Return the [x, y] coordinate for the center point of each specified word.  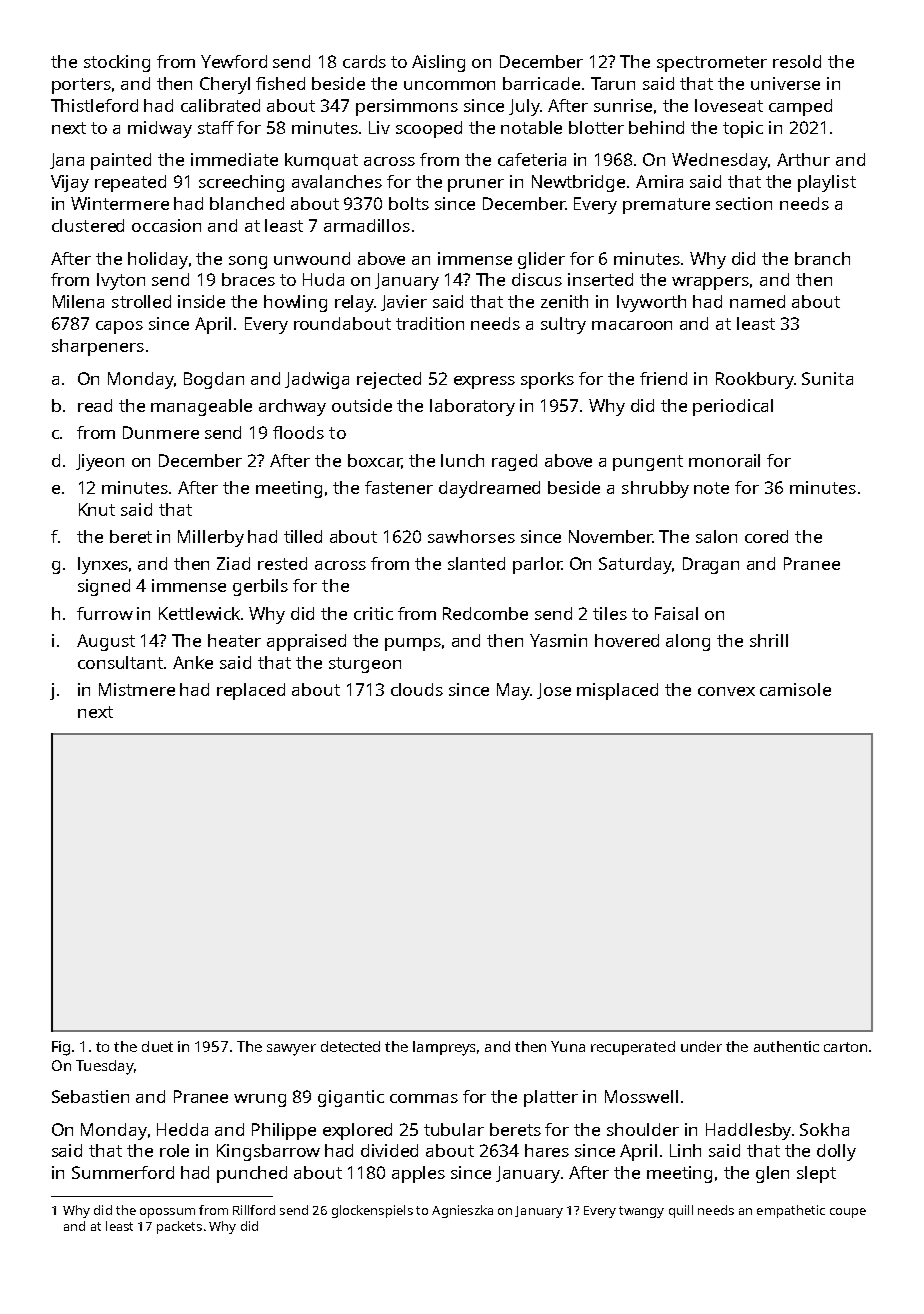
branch [822, 258]
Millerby [211, 538]
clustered [88, 225]
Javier [404, 303]
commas [424, 1098]
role [174, 1150]
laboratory [472, 407]
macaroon [632, 325]
